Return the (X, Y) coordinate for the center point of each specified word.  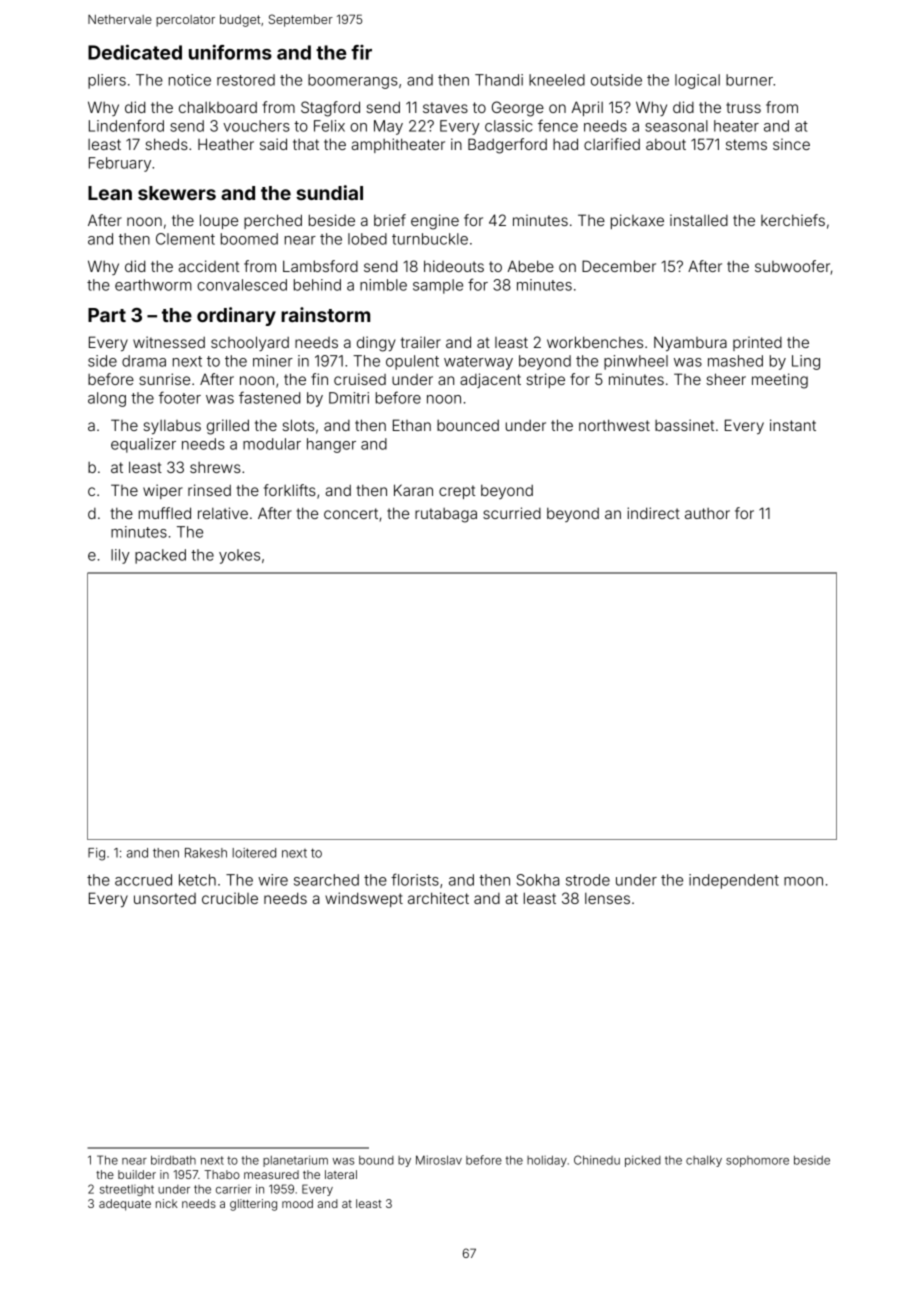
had (565, 144)
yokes (239, 556)
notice (190, 80)
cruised (360, 379)
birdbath (173, 1160)
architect (438, 898)
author (707, 513)
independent (734, 881)
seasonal (676, 126)
